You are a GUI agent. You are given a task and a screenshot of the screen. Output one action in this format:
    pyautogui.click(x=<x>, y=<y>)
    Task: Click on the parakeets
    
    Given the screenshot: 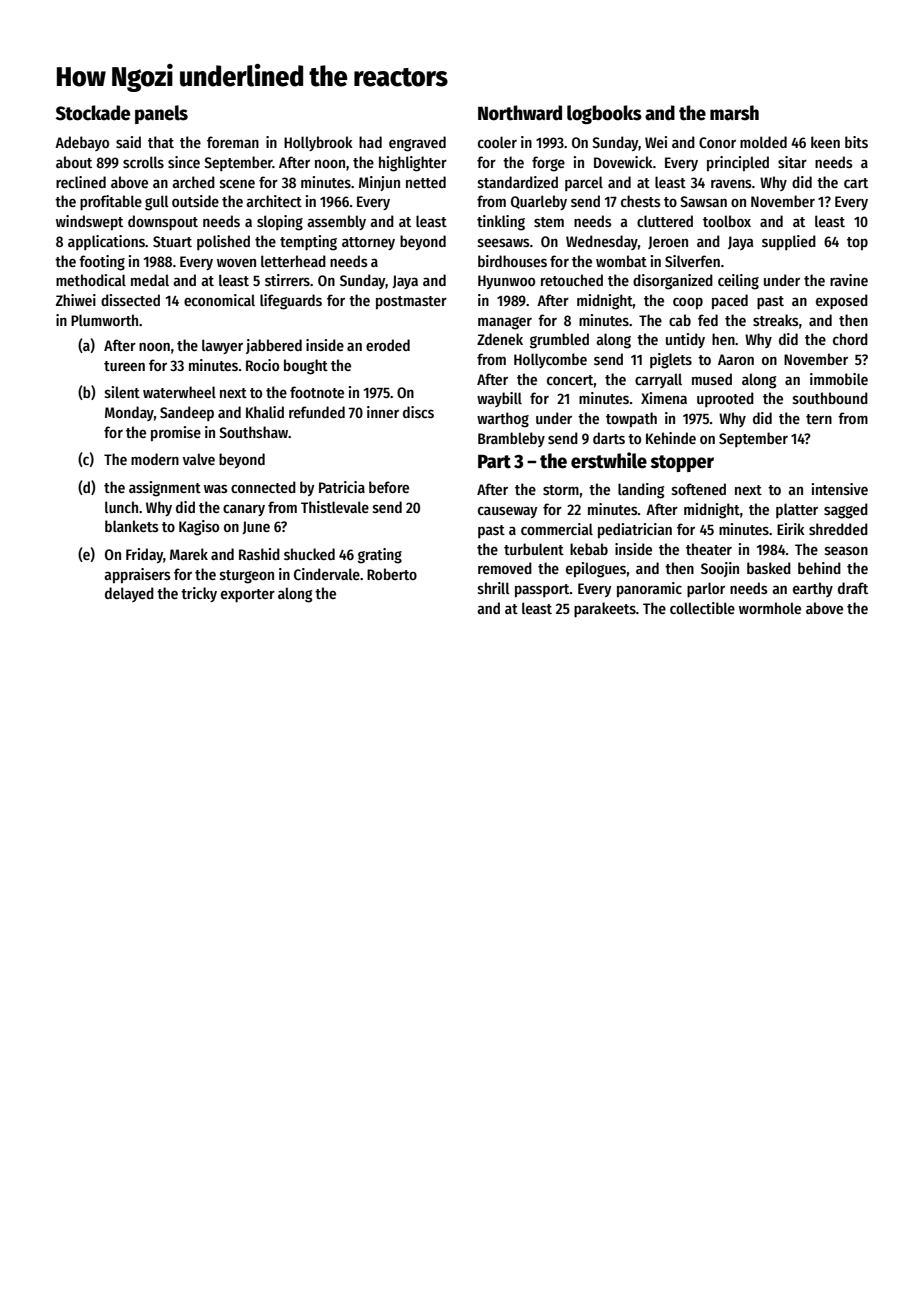 What is the action you would take?
    pyautogui.click(x=605, y=609)
